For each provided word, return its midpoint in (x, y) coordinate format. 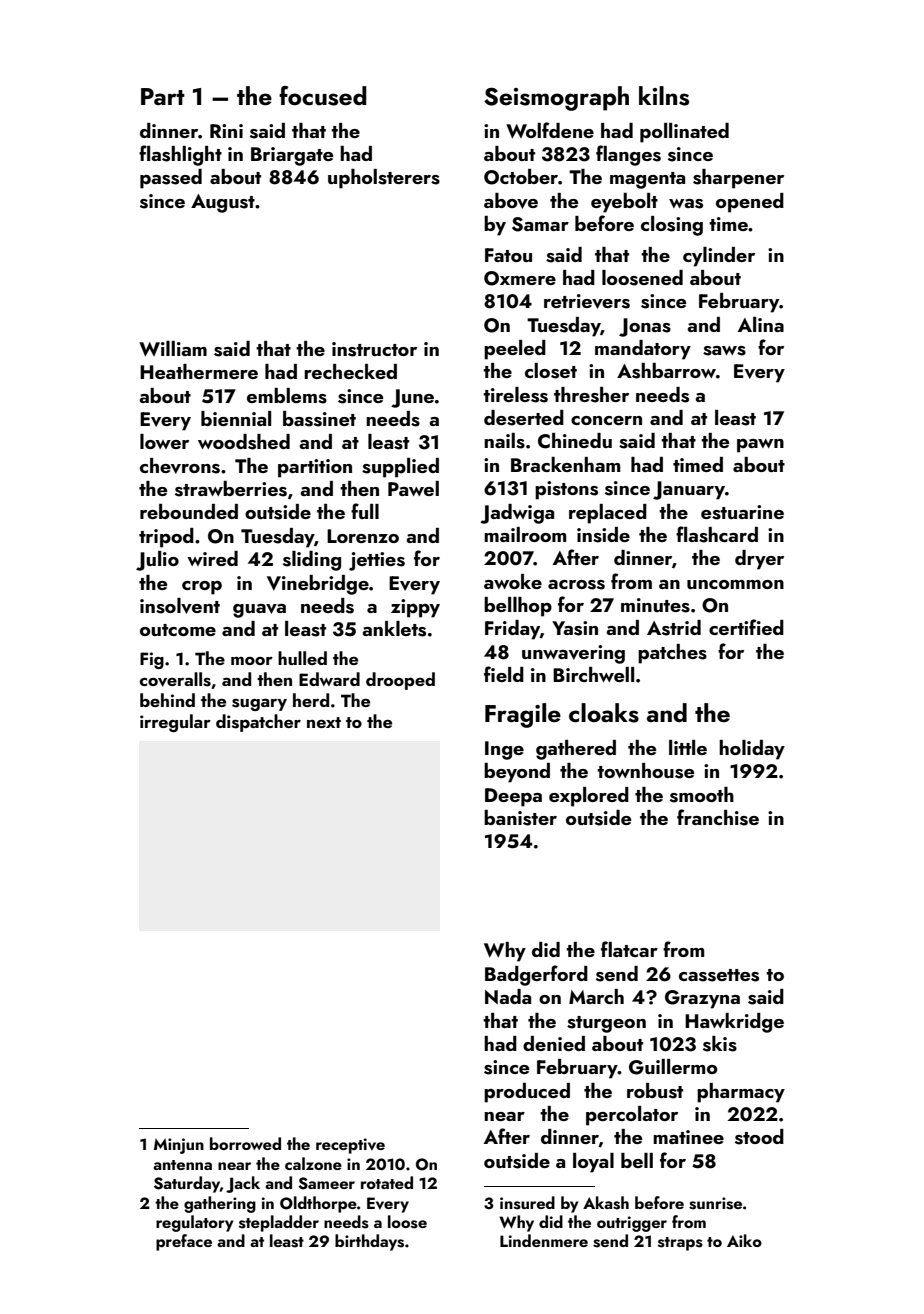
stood (759, 1137)
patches (672, 654)
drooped (400, 681)
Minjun (179, 1146)
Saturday (187, 1184)
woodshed (244, 442)
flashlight (180, 155)
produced (527, 1093)
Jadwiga (517, 514)
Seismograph (556, 98)
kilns (664, 96)
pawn (760, 446)
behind (167, 700)
